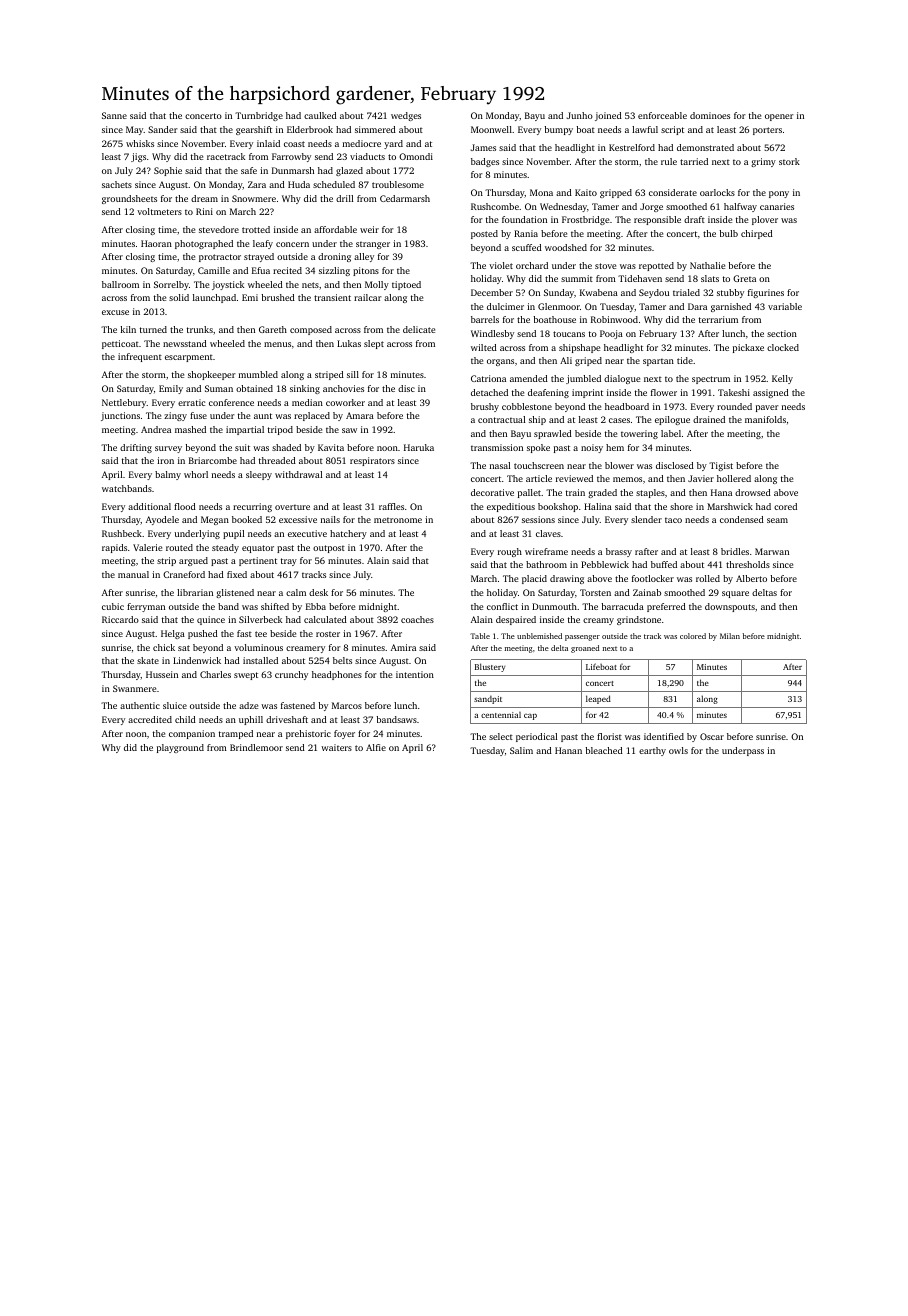  What do you see at coordinates (485, 162) in the page?
I see `badges` at bounding box center [485, 162].
